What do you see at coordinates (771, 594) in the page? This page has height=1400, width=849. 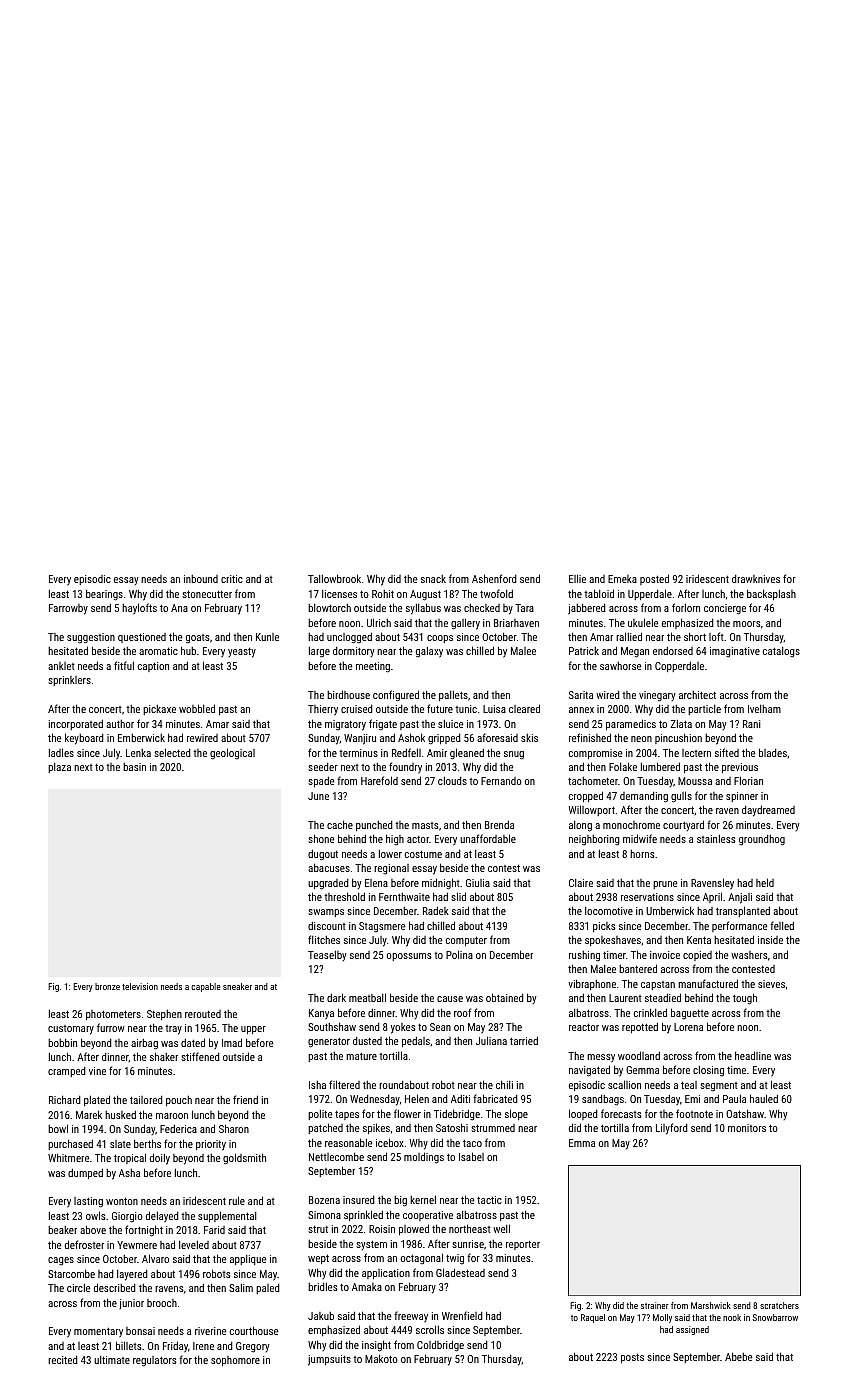 I see `backsplash` at bounding box center [771, 594].
